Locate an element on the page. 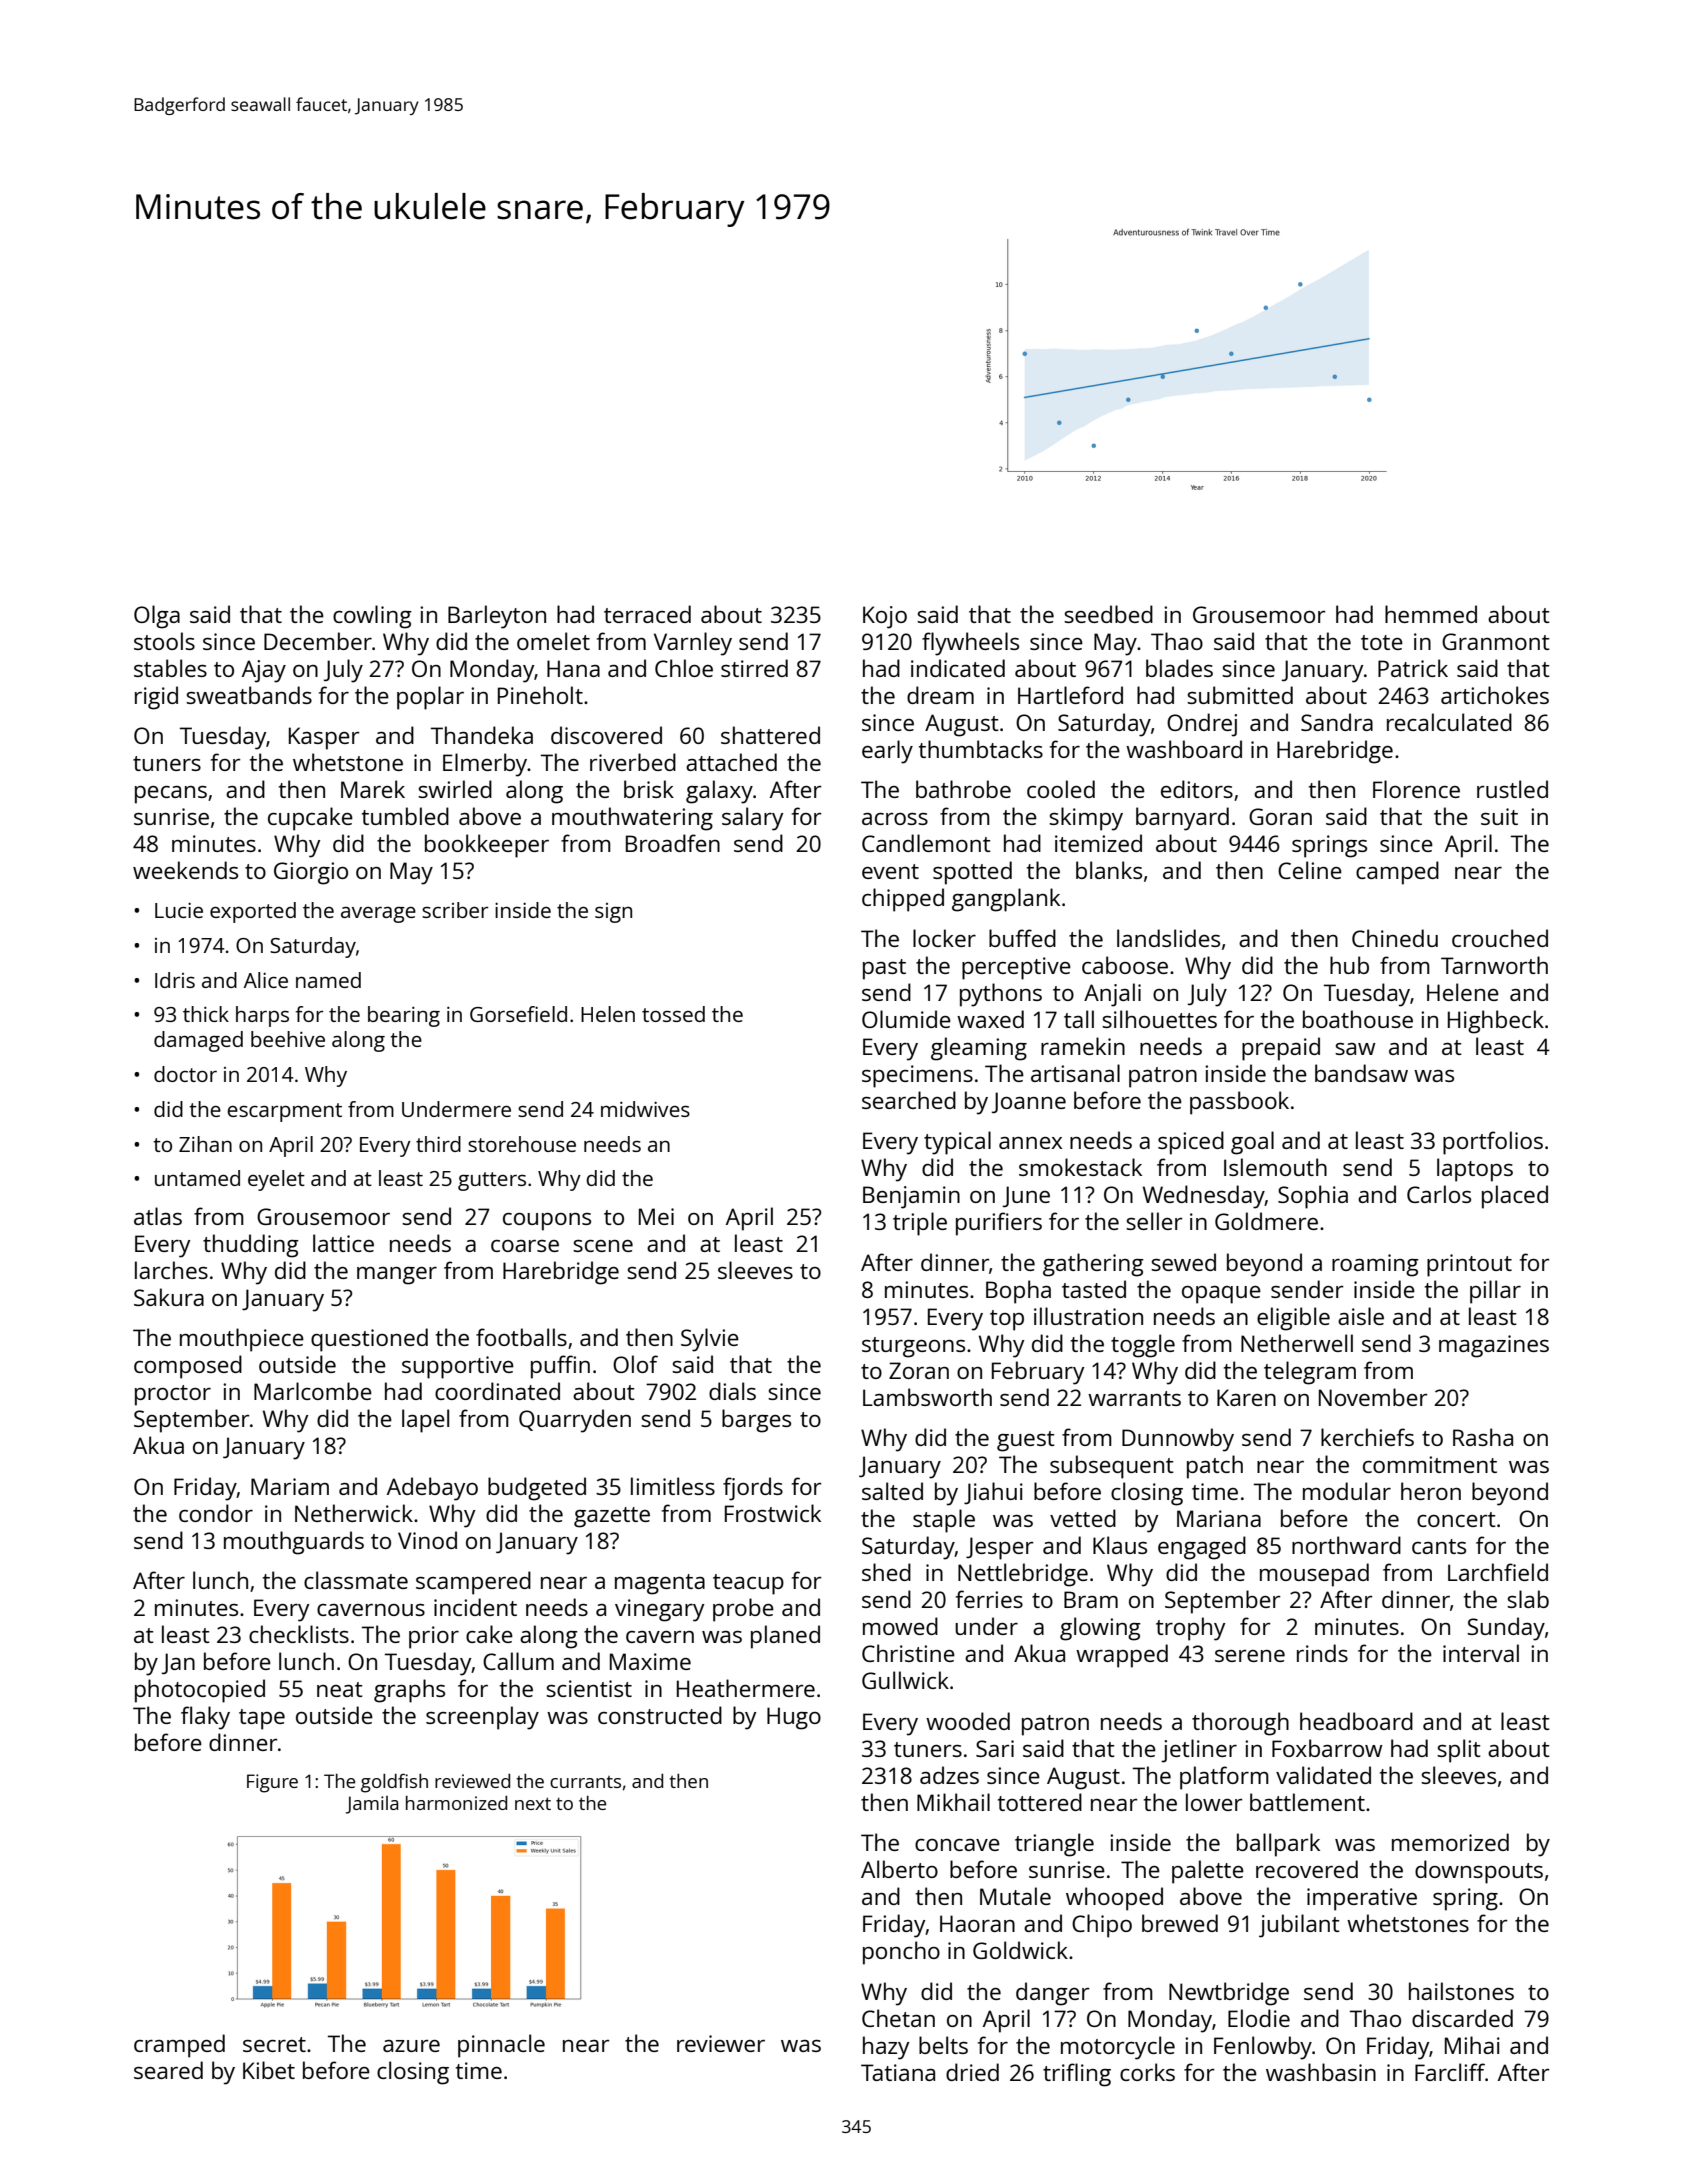 The width and height of the image is (1683, 2178). currants is located at coordinates (585, 1782).
